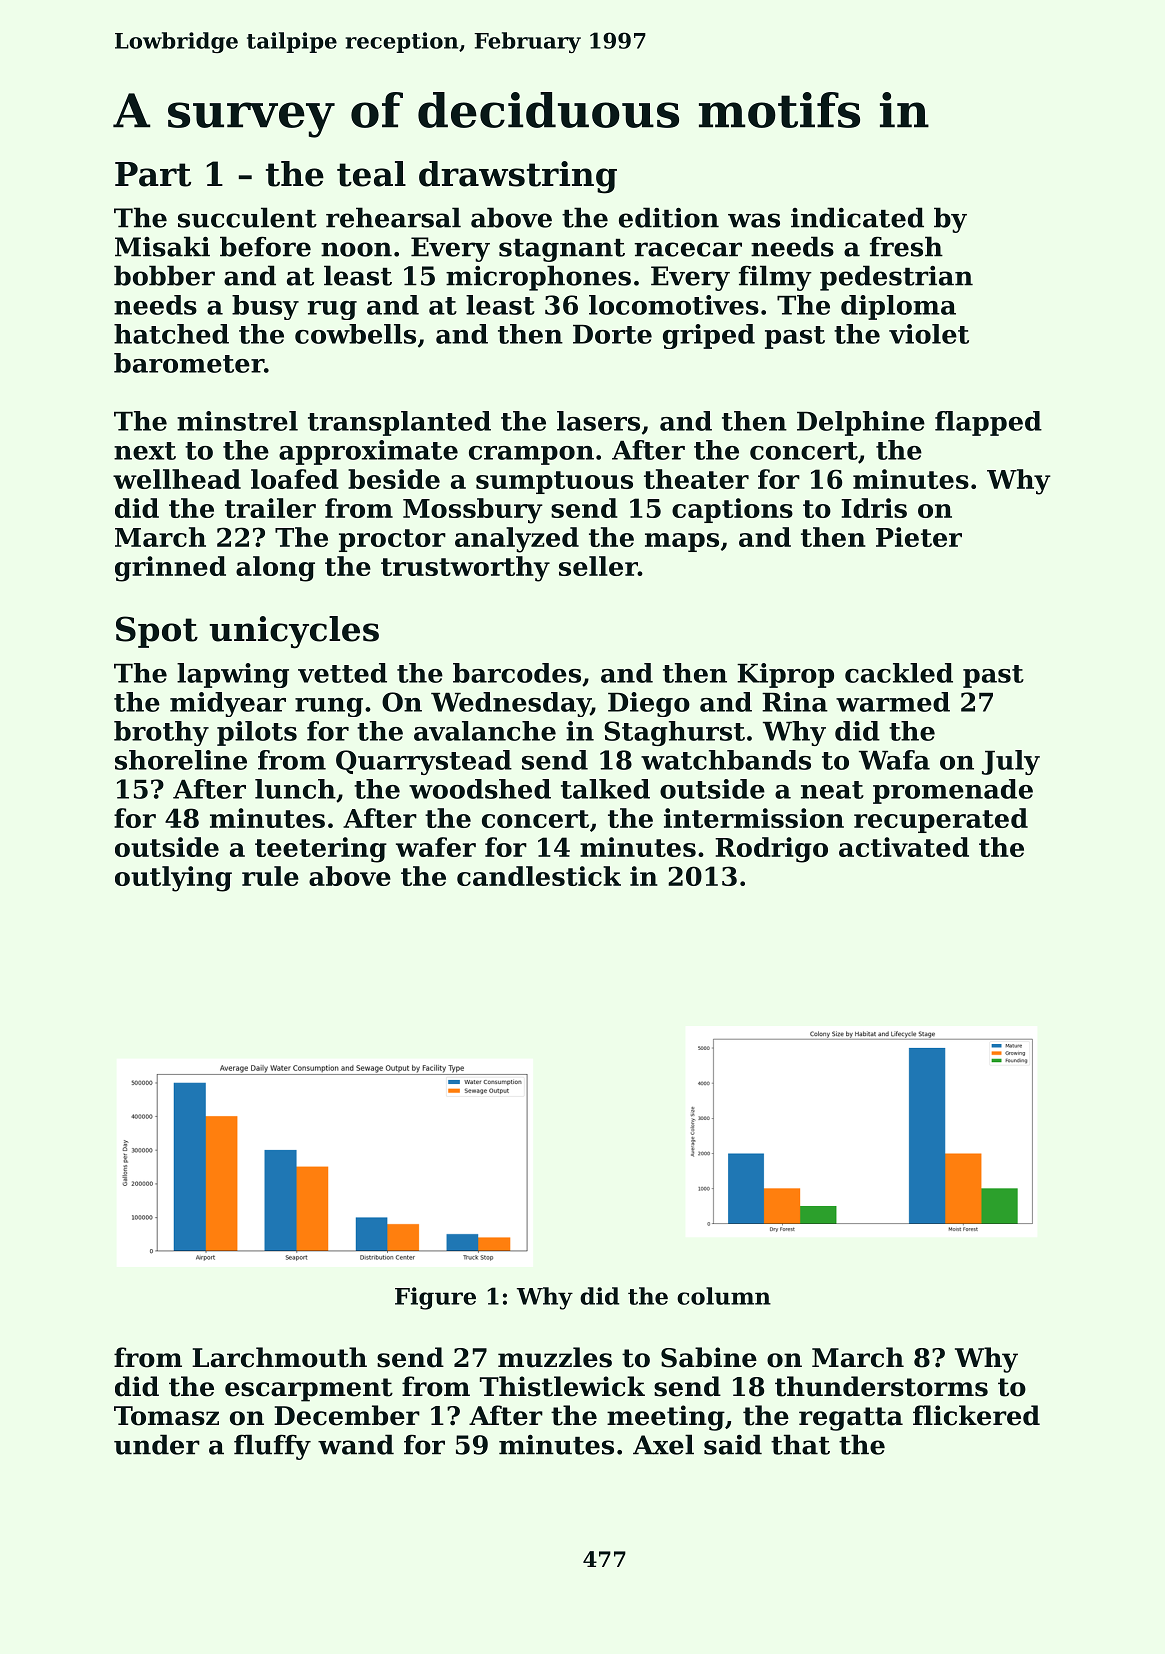 The height and width of the page is (1654, 1165). Describe the element at coordinates (906, 246) in the page. I see `fresh` at that location.
